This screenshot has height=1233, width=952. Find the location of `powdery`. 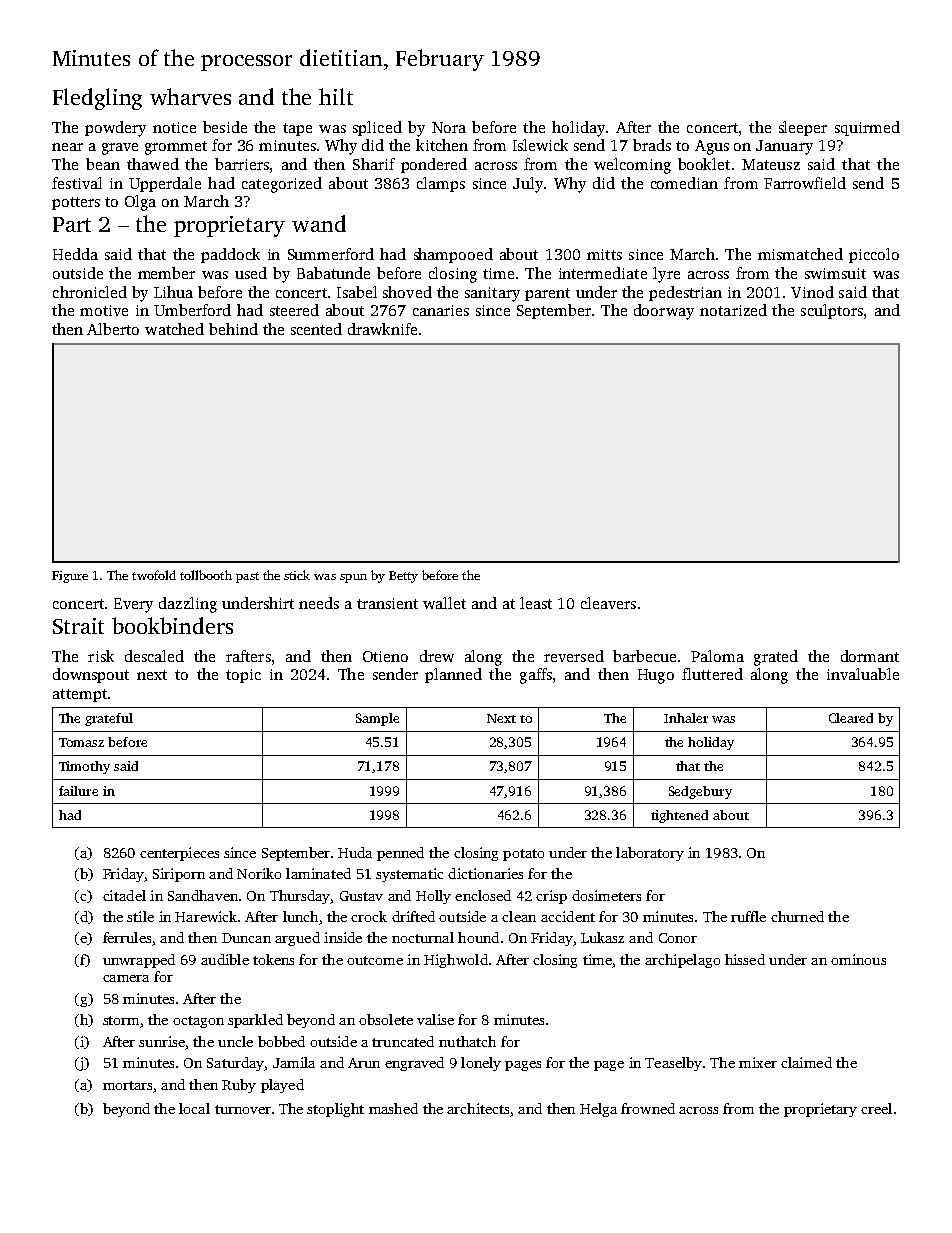

powdery is located at coordinates (115, 129).
